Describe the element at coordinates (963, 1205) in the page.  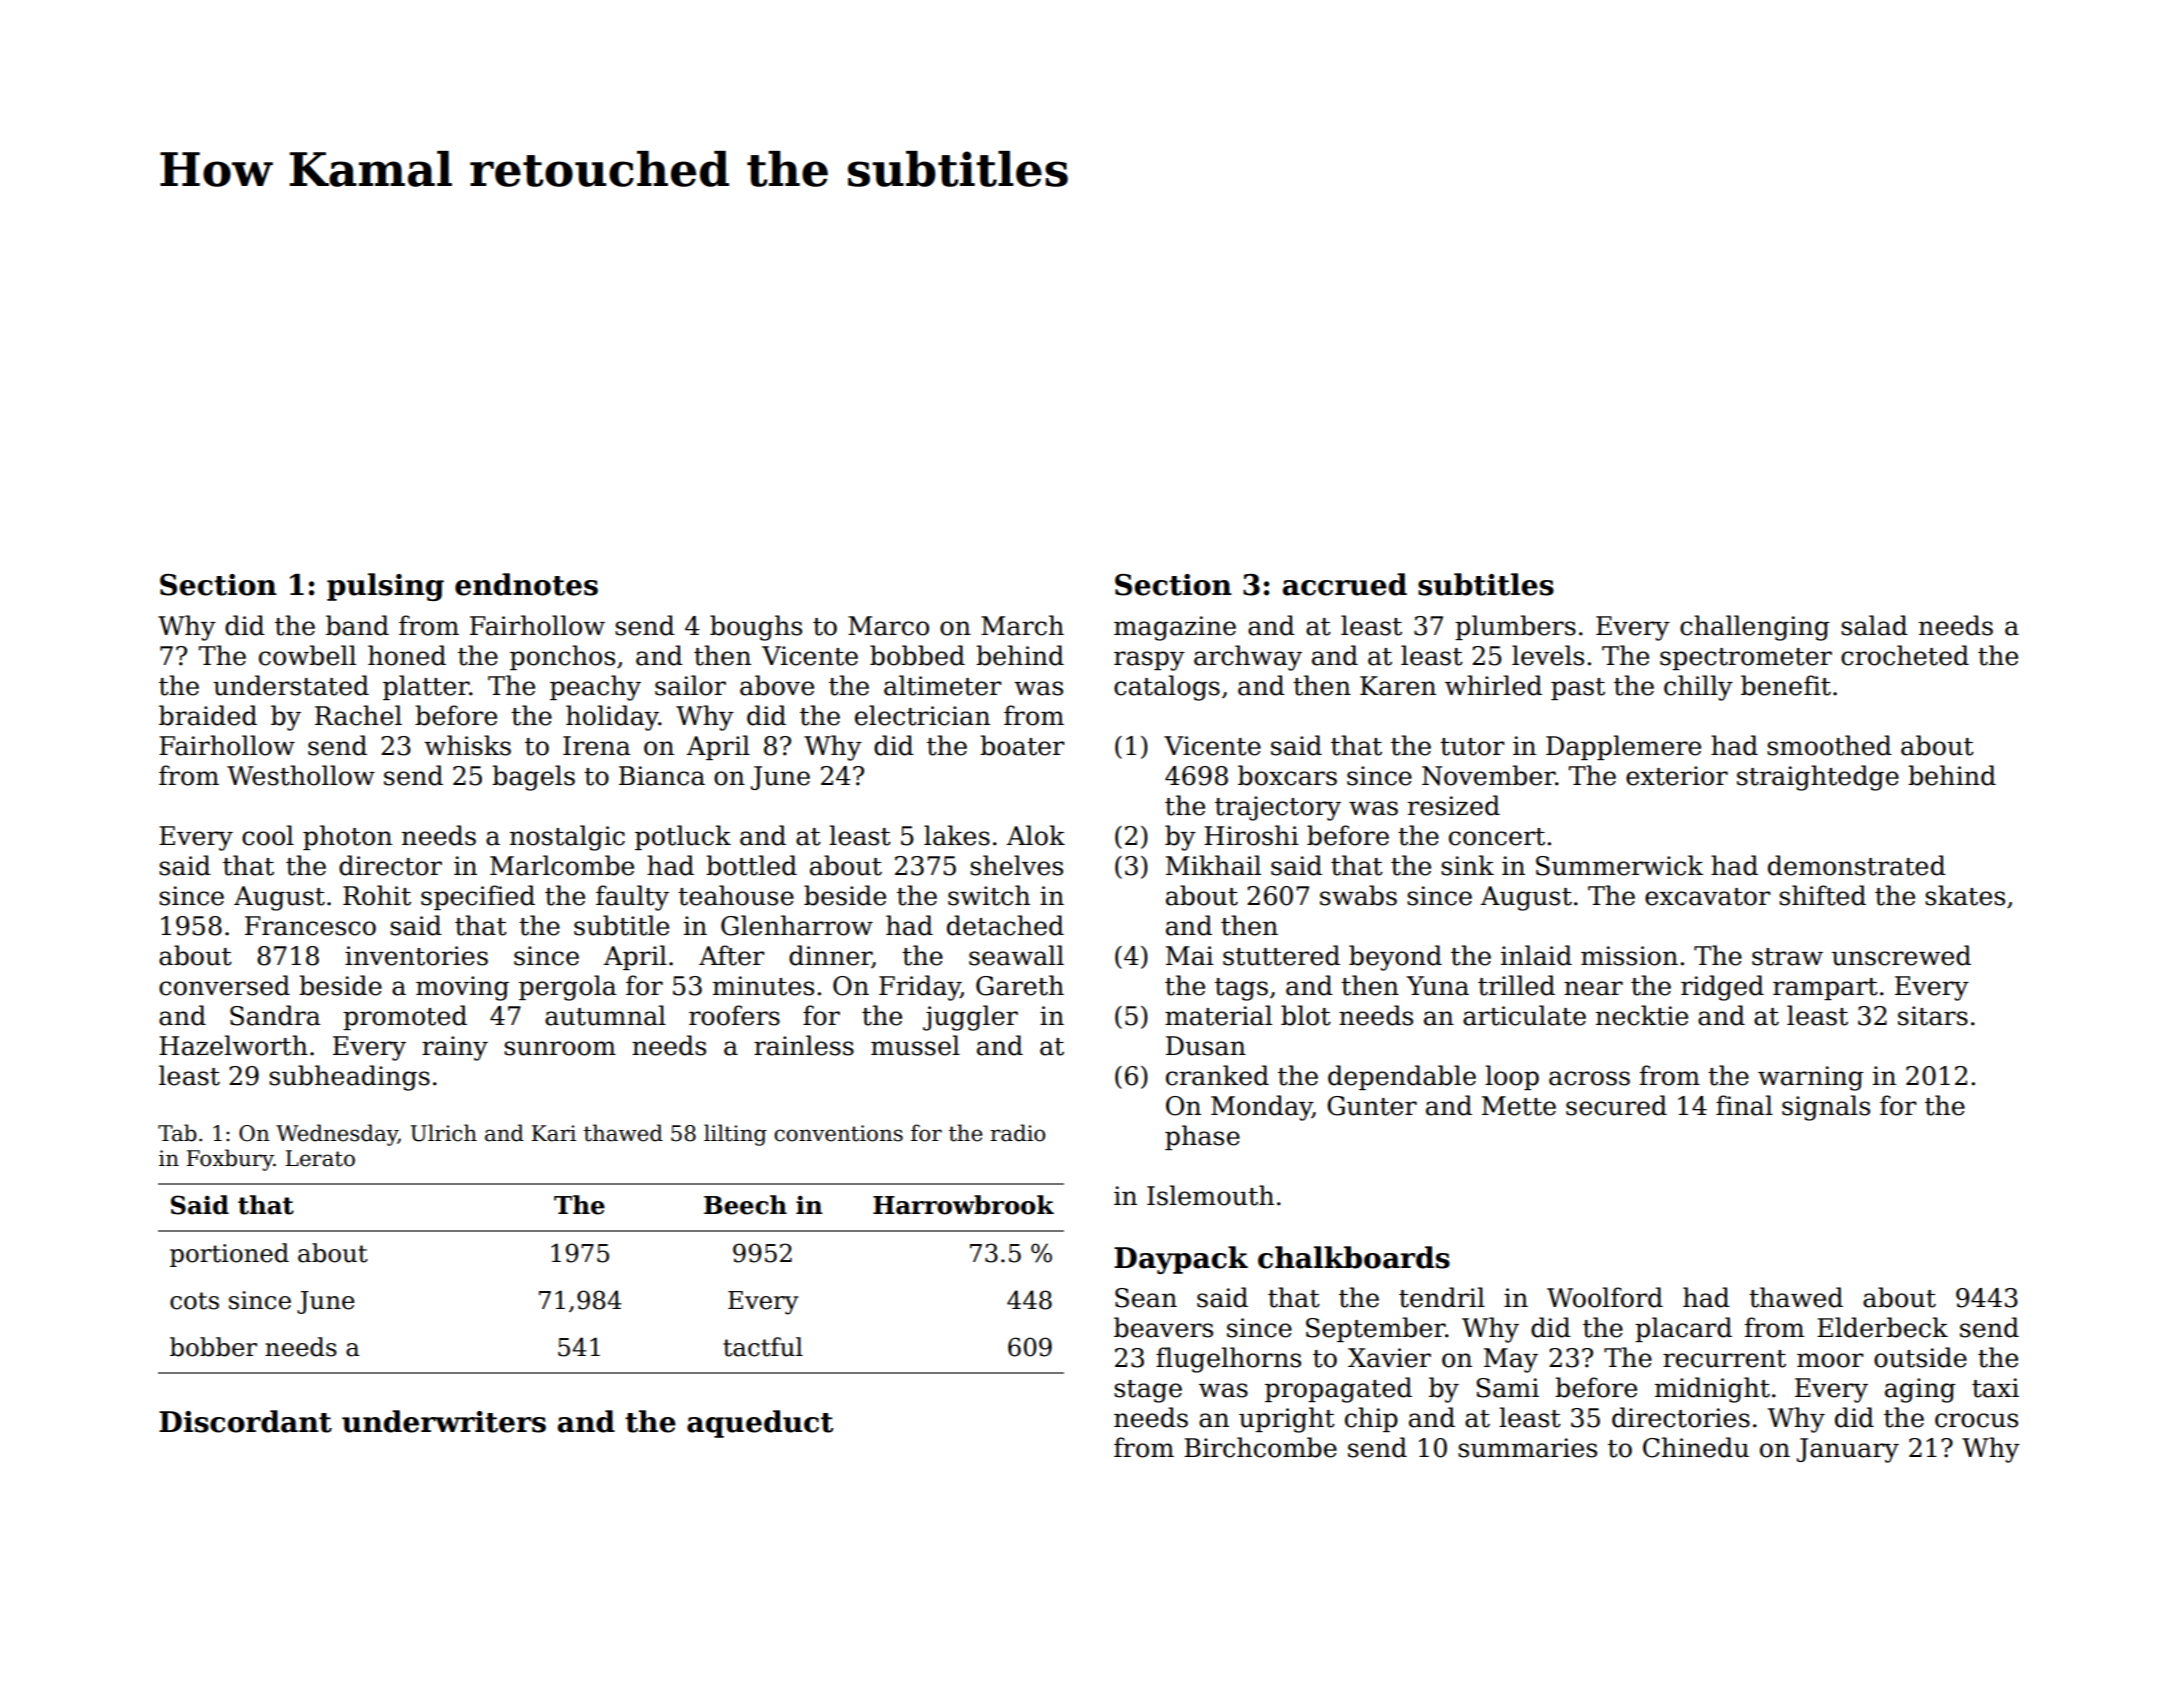
I see `Harrowbrook` at that location.
